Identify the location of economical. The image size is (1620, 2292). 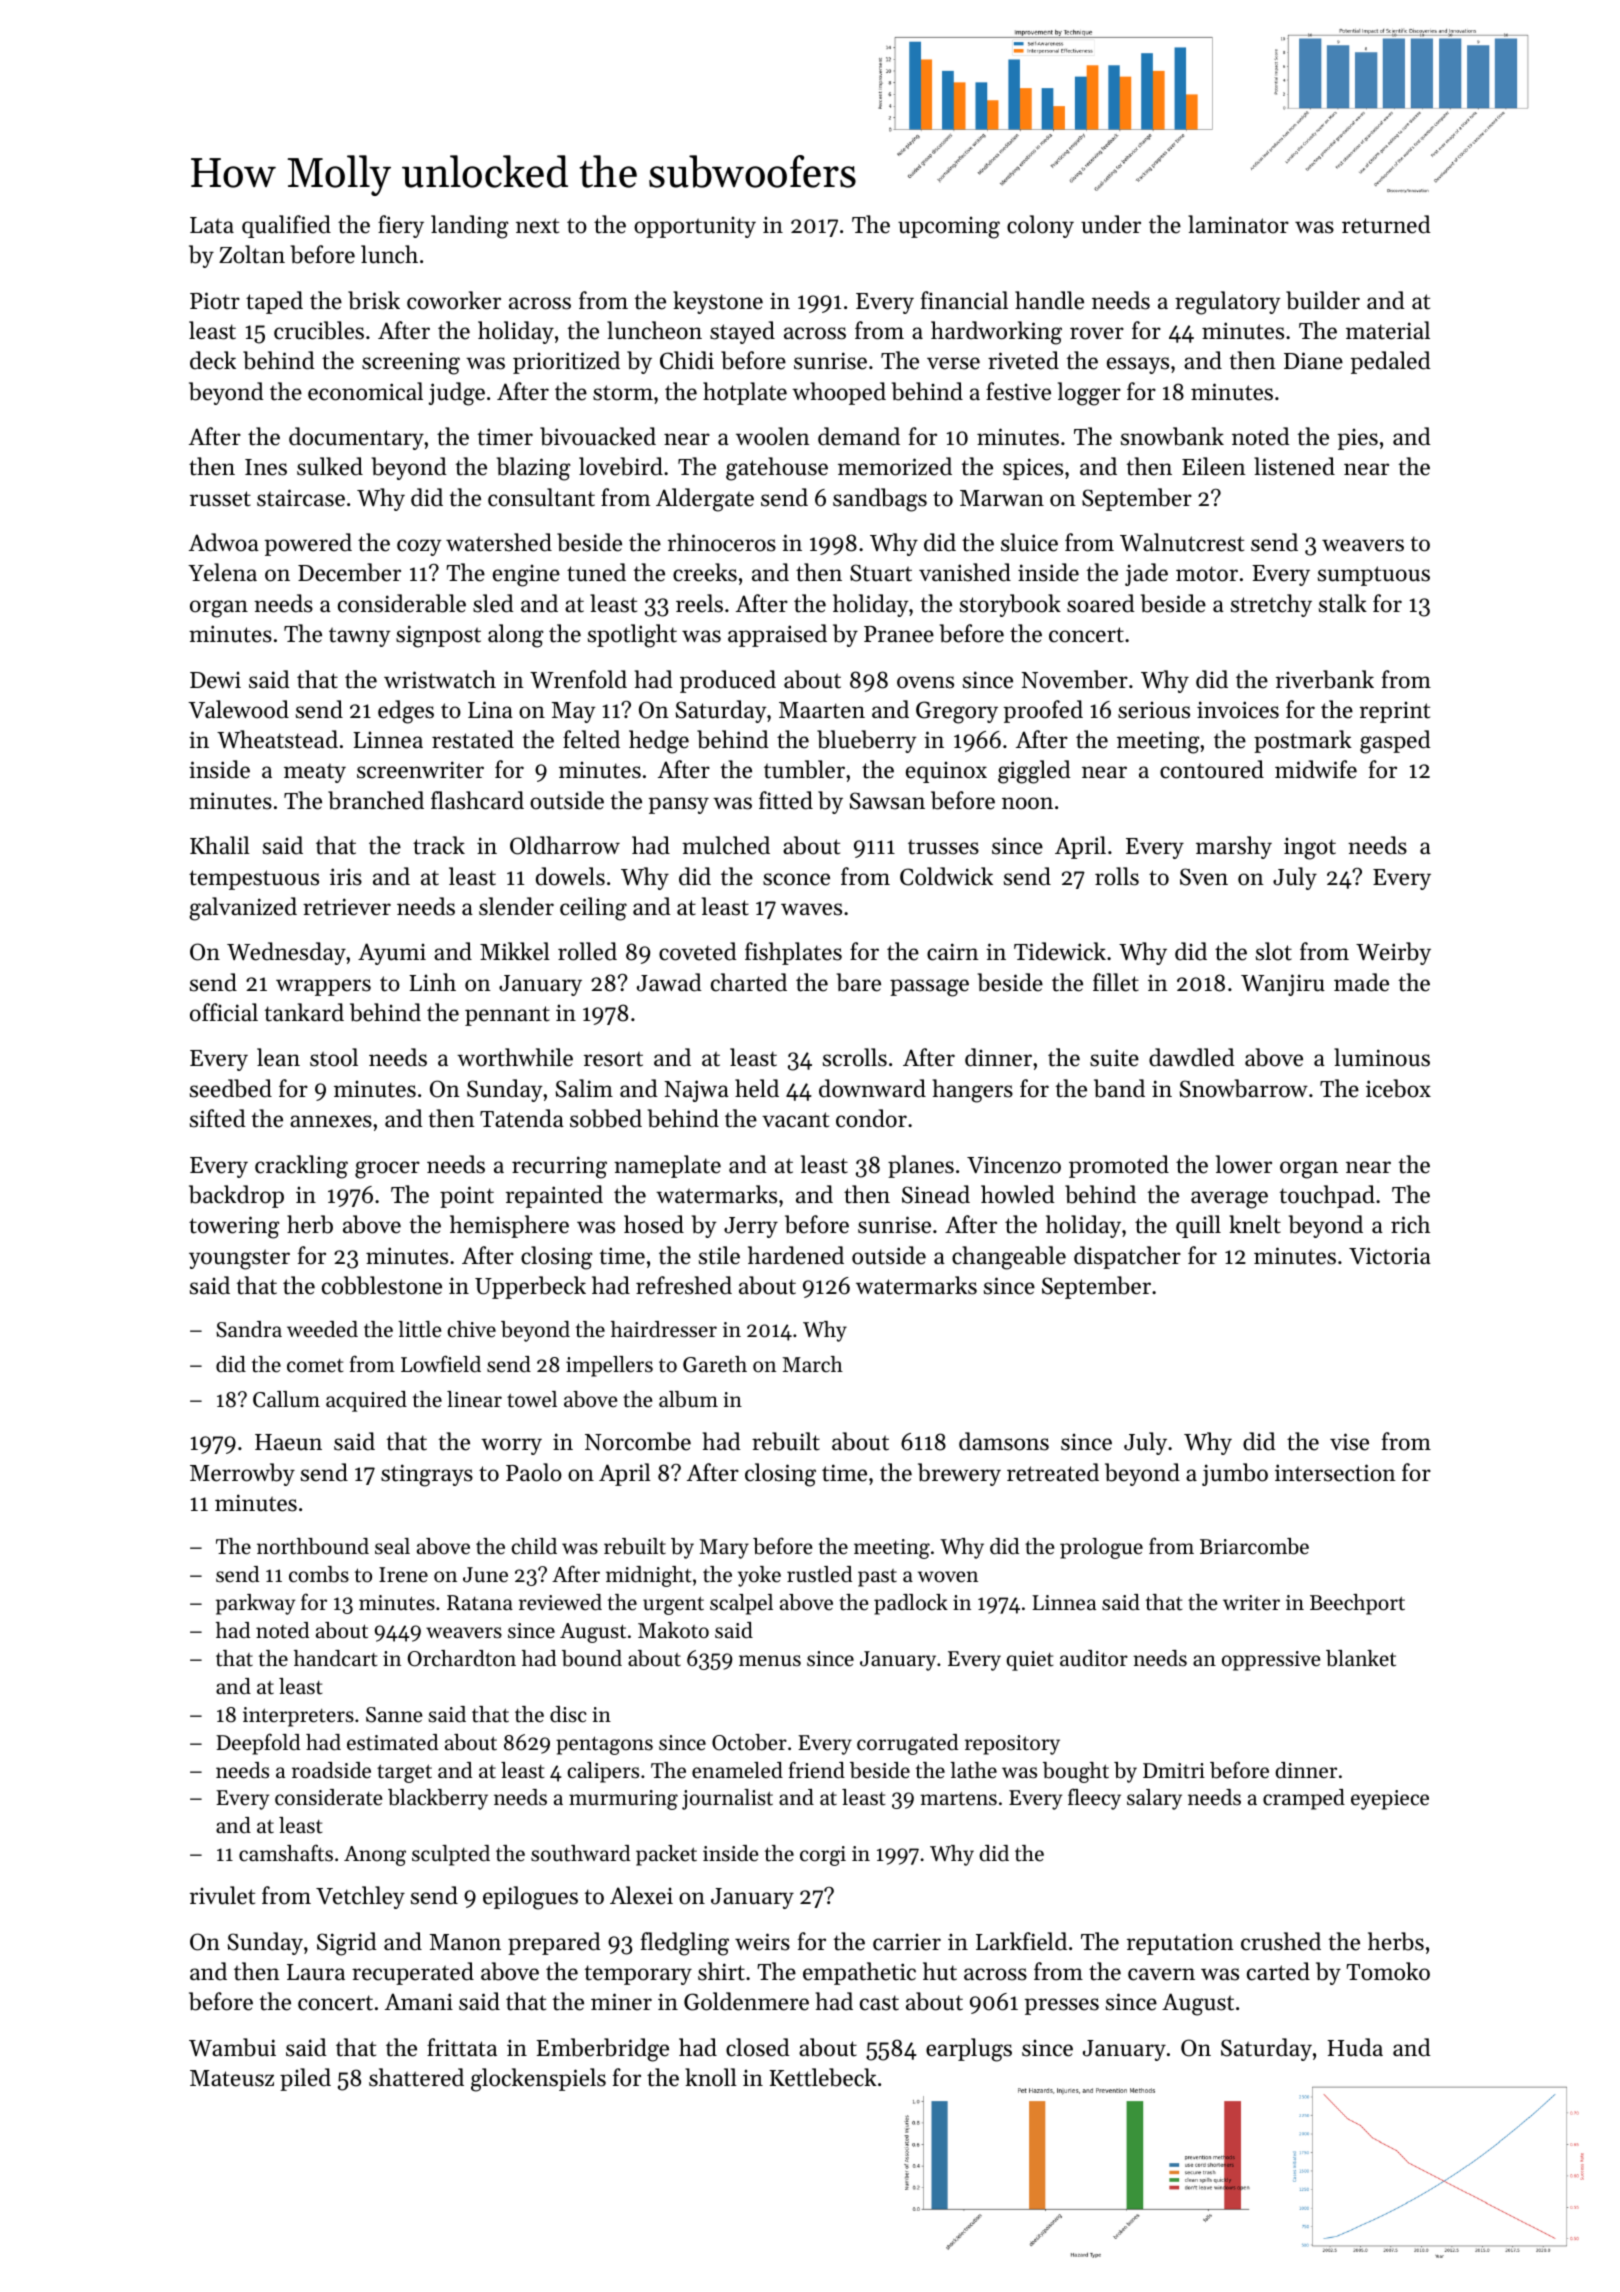
(365, 391).
